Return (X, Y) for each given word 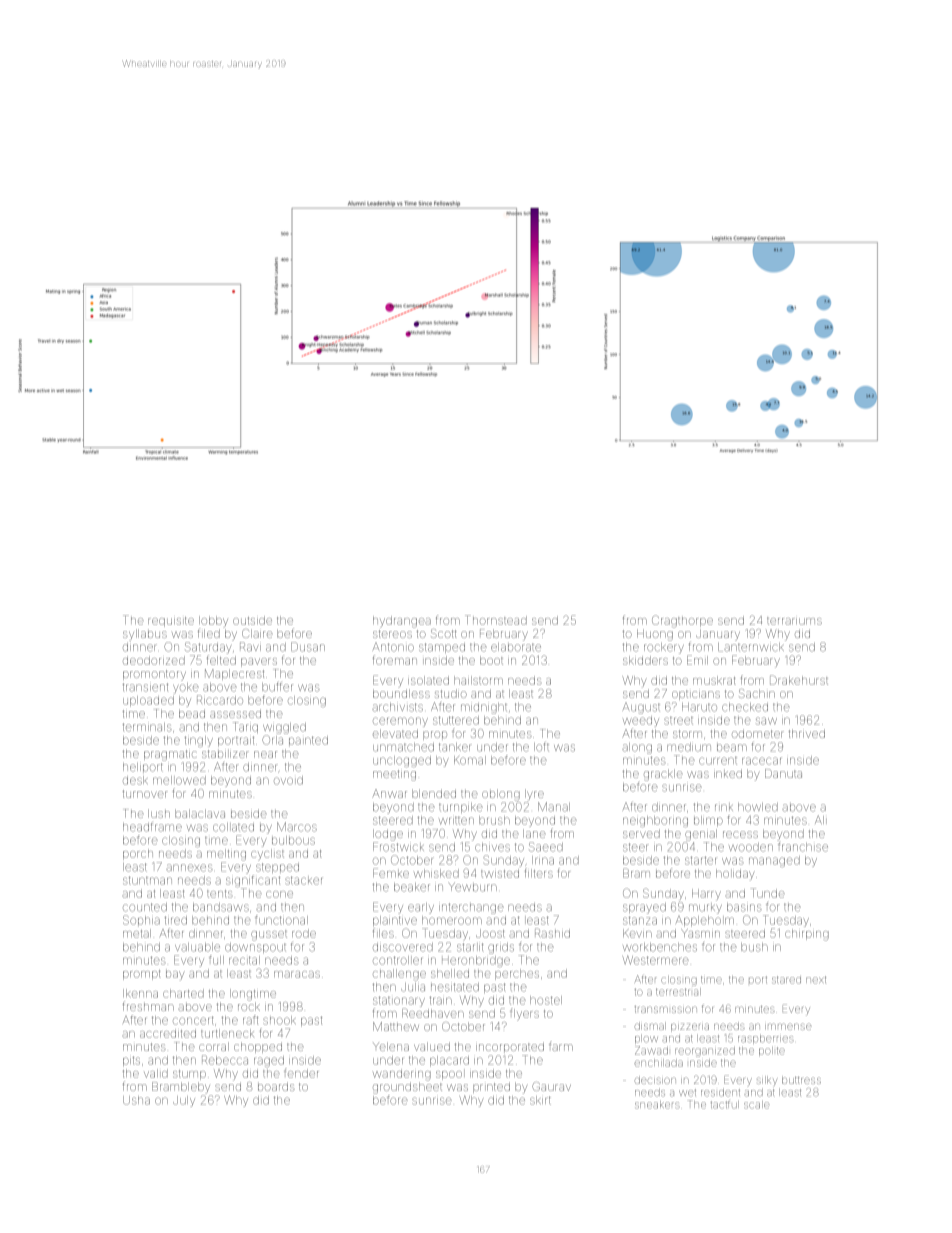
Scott (444, 633)
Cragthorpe (682, 621)
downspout (255, 948)
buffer (277, 687)
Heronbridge (476, 961)
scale (756, 1105)
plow (646, 1039)
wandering (401, 1075)
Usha (136, 1100)
